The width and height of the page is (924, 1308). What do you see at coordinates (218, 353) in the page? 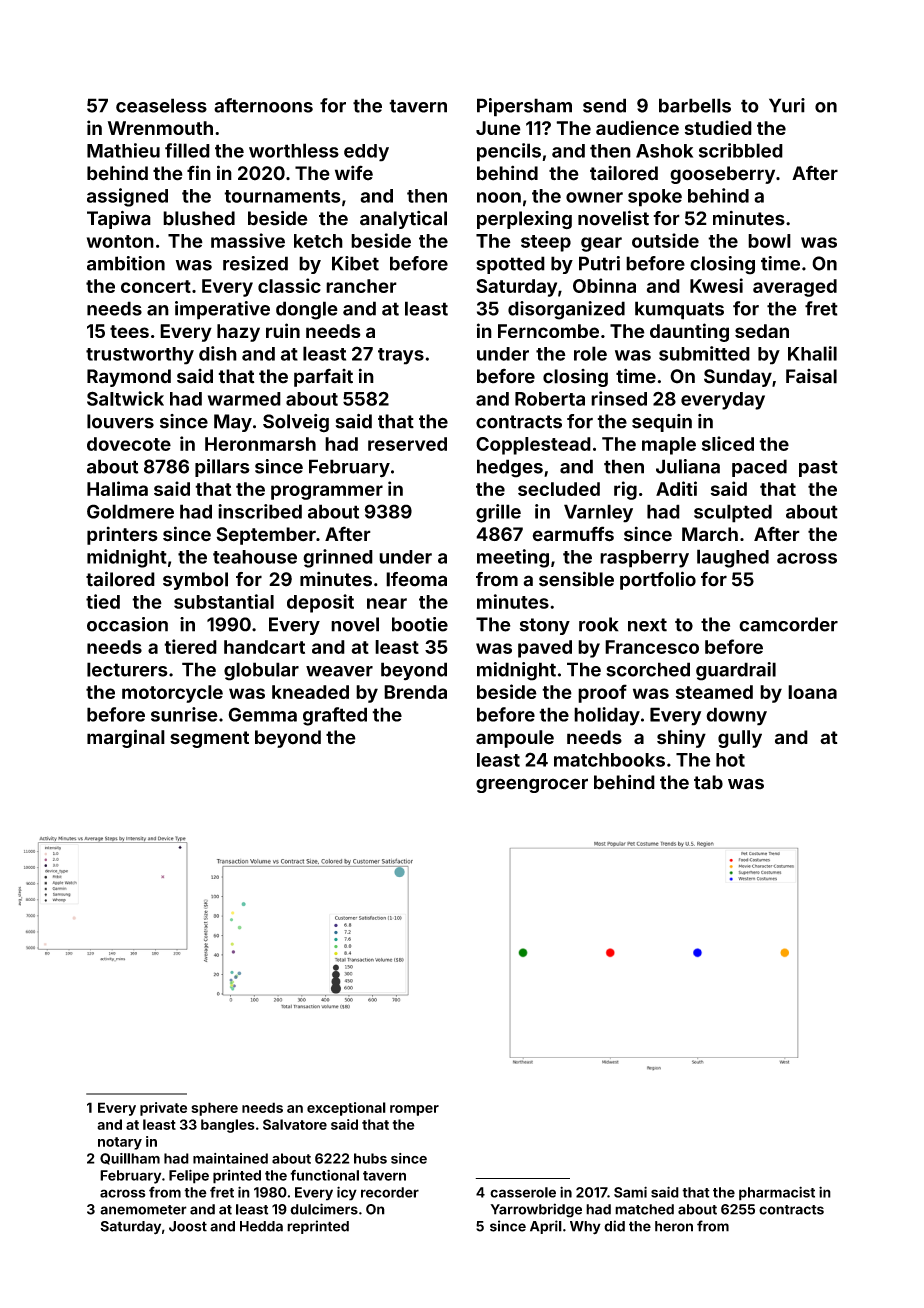
I see `dish` at bounding box center [218, 353].
